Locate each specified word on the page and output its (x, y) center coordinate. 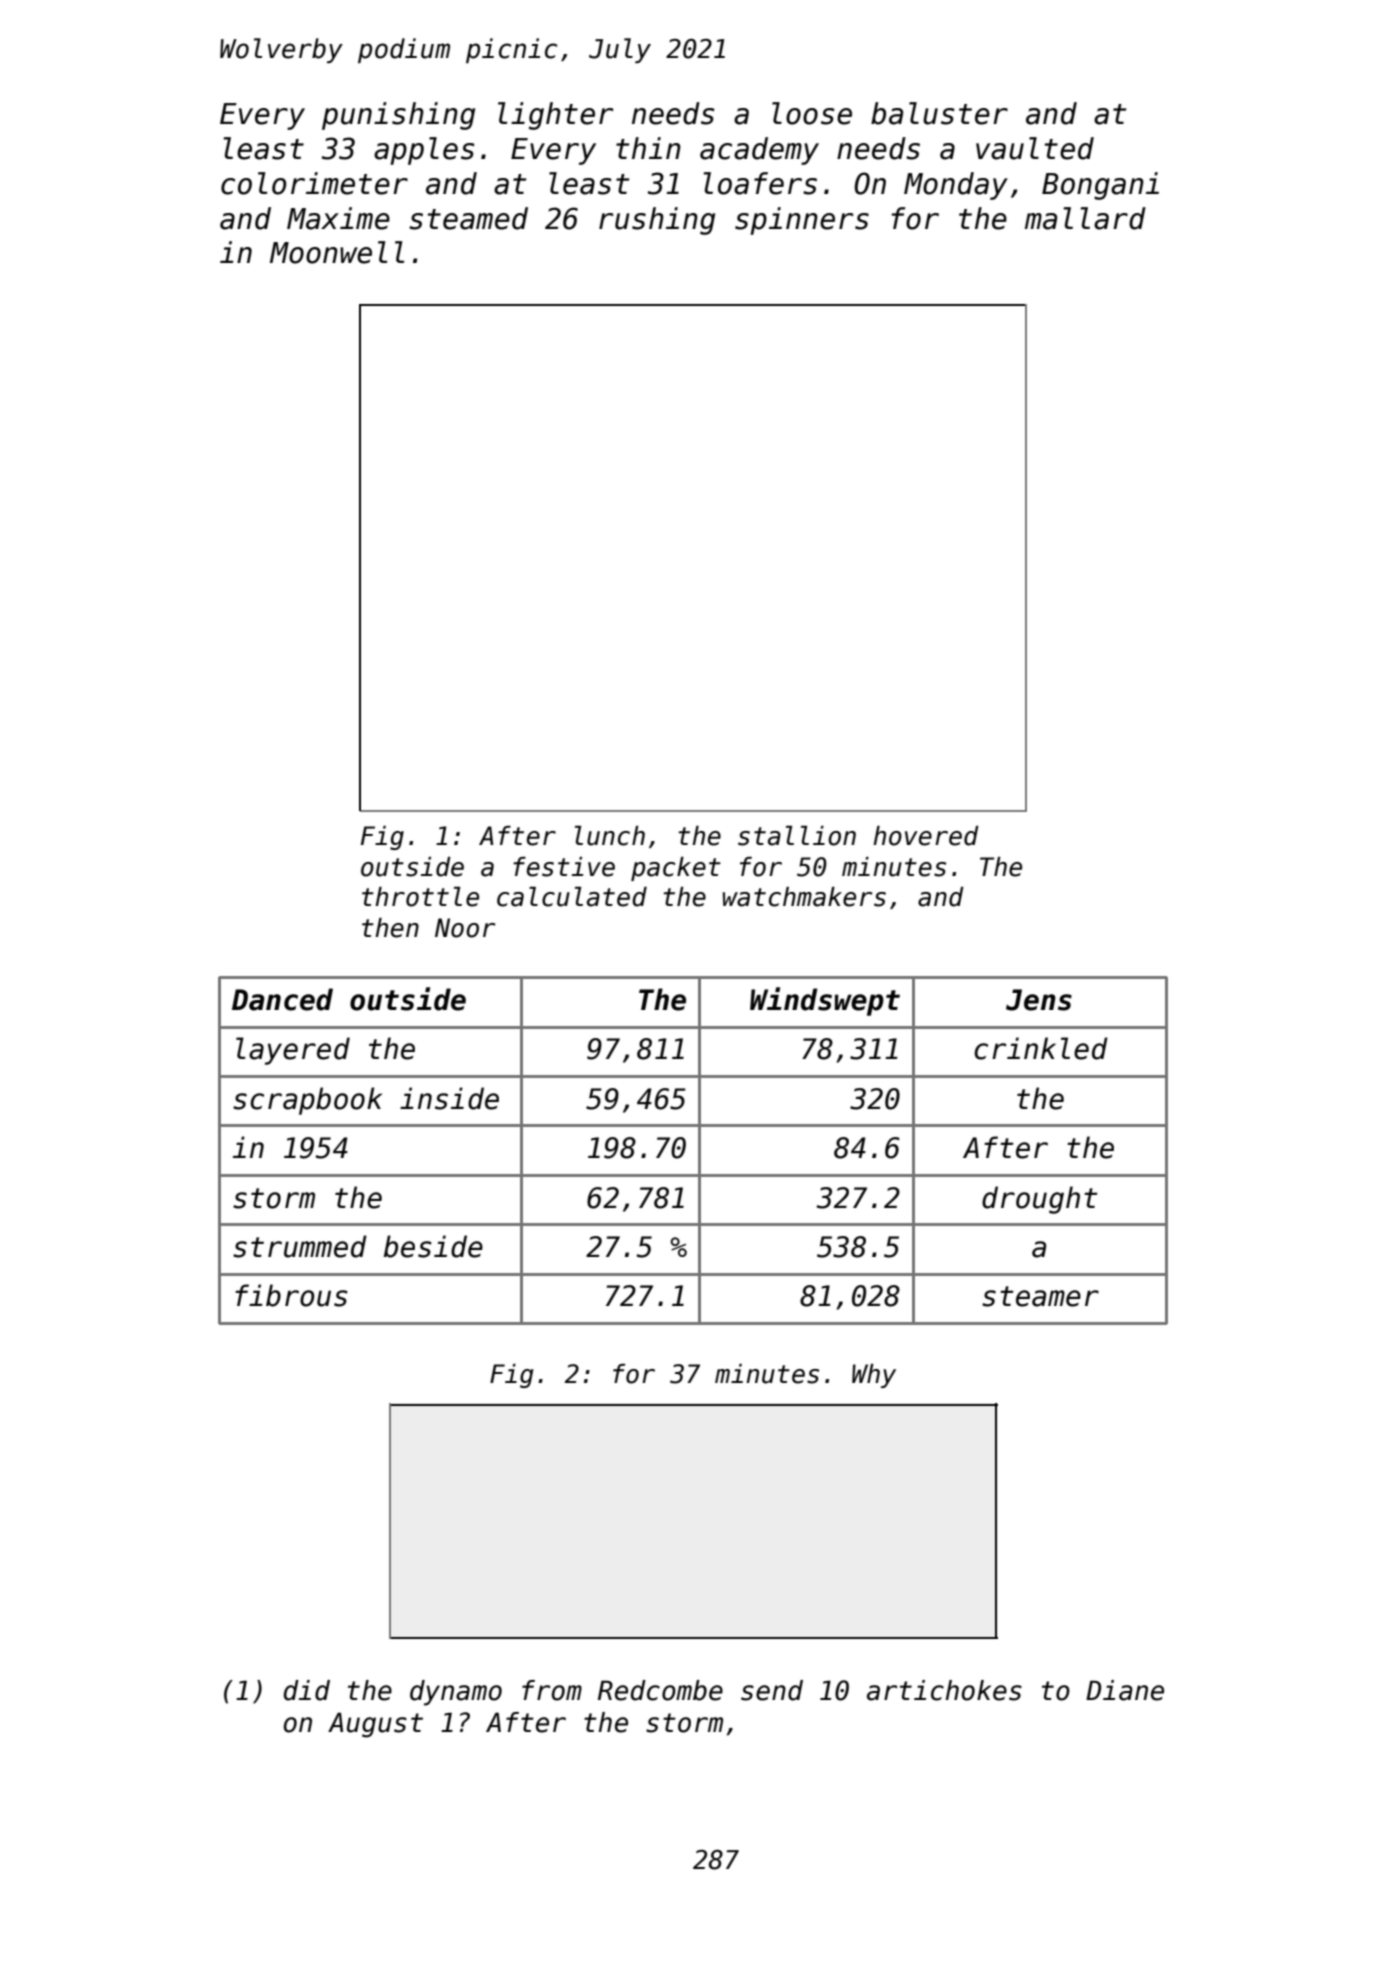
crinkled (1041, 1048)
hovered (926, 836)
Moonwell (337, 252)
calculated (572, 897)
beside (433, 1246)
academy (759, 151)
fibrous (291, 1295)
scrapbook (307, 1101)
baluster (939, 113)
